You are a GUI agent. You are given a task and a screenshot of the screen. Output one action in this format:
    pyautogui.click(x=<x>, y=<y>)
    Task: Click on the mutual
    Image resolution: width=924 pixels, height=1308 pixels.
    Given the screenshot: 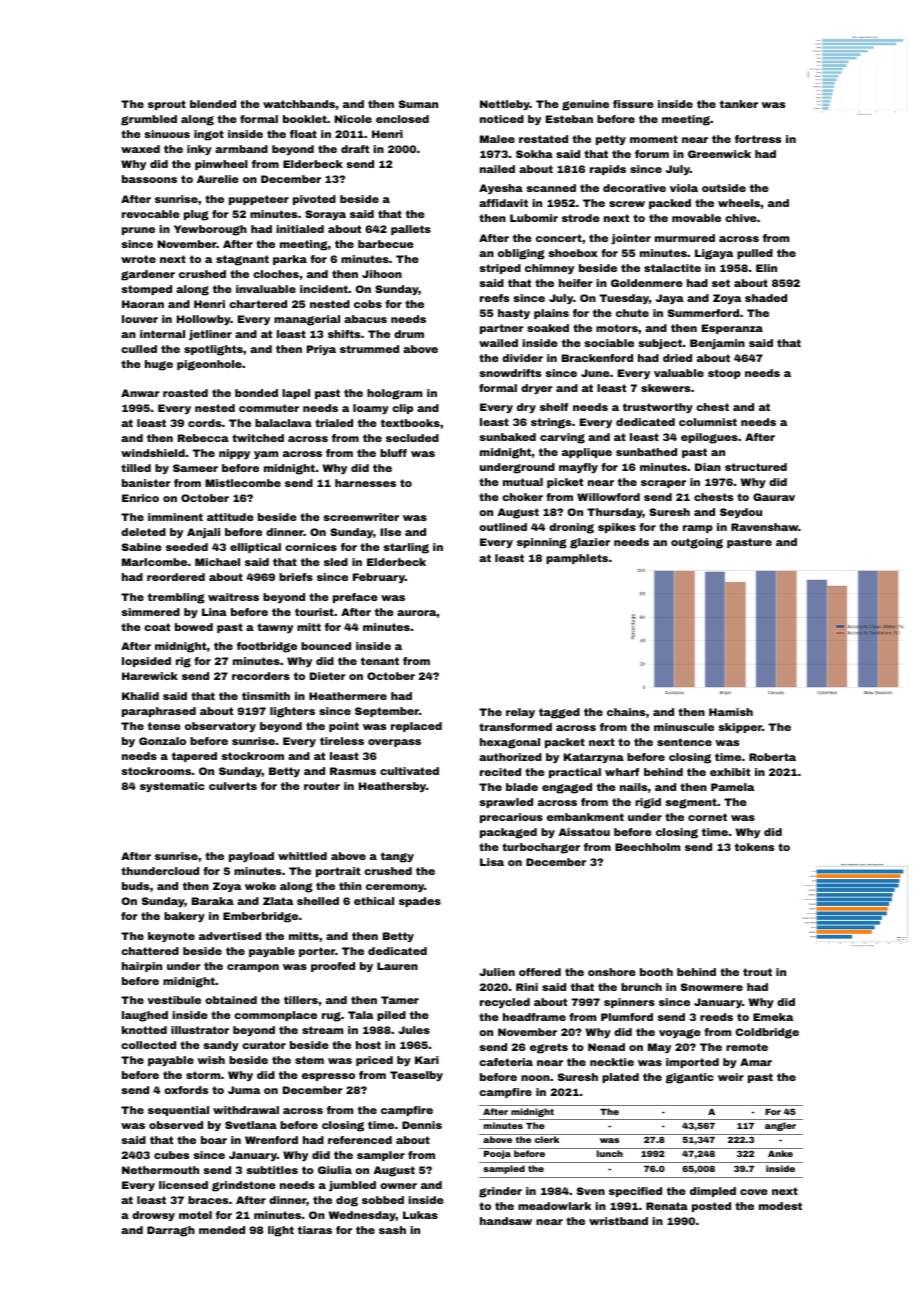 What is the action you would take?
    pyautogui.click(x=523, y=482)
